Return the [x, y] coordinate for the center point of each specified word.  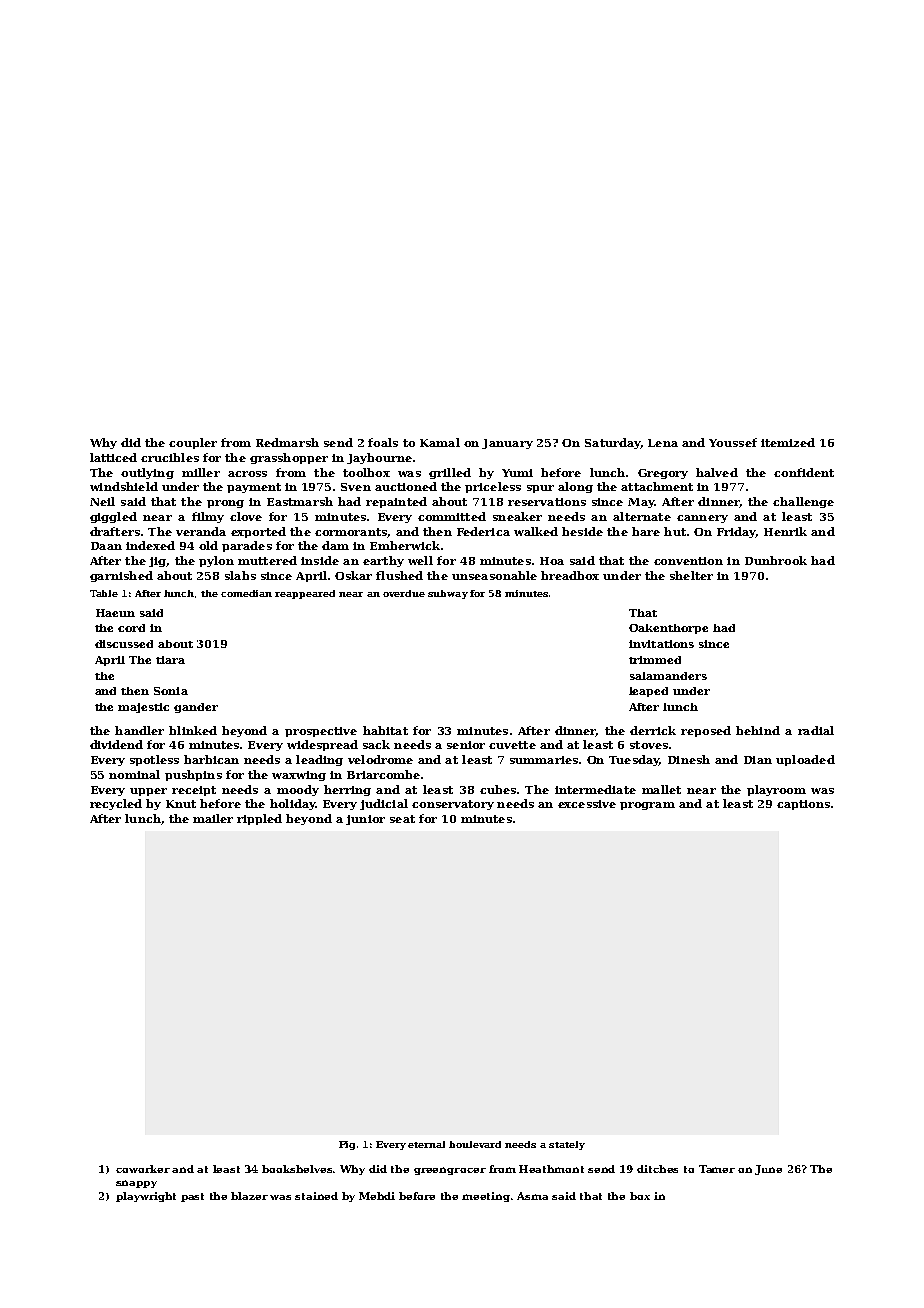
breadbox [570, 575]
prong [225, 504]
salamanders [668, 676]
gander [196, 708]
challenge [803, 502]
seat [402, 819]
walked [536, 531]
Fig [347, 1145]
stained [316, 1196]
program [647, 806]
